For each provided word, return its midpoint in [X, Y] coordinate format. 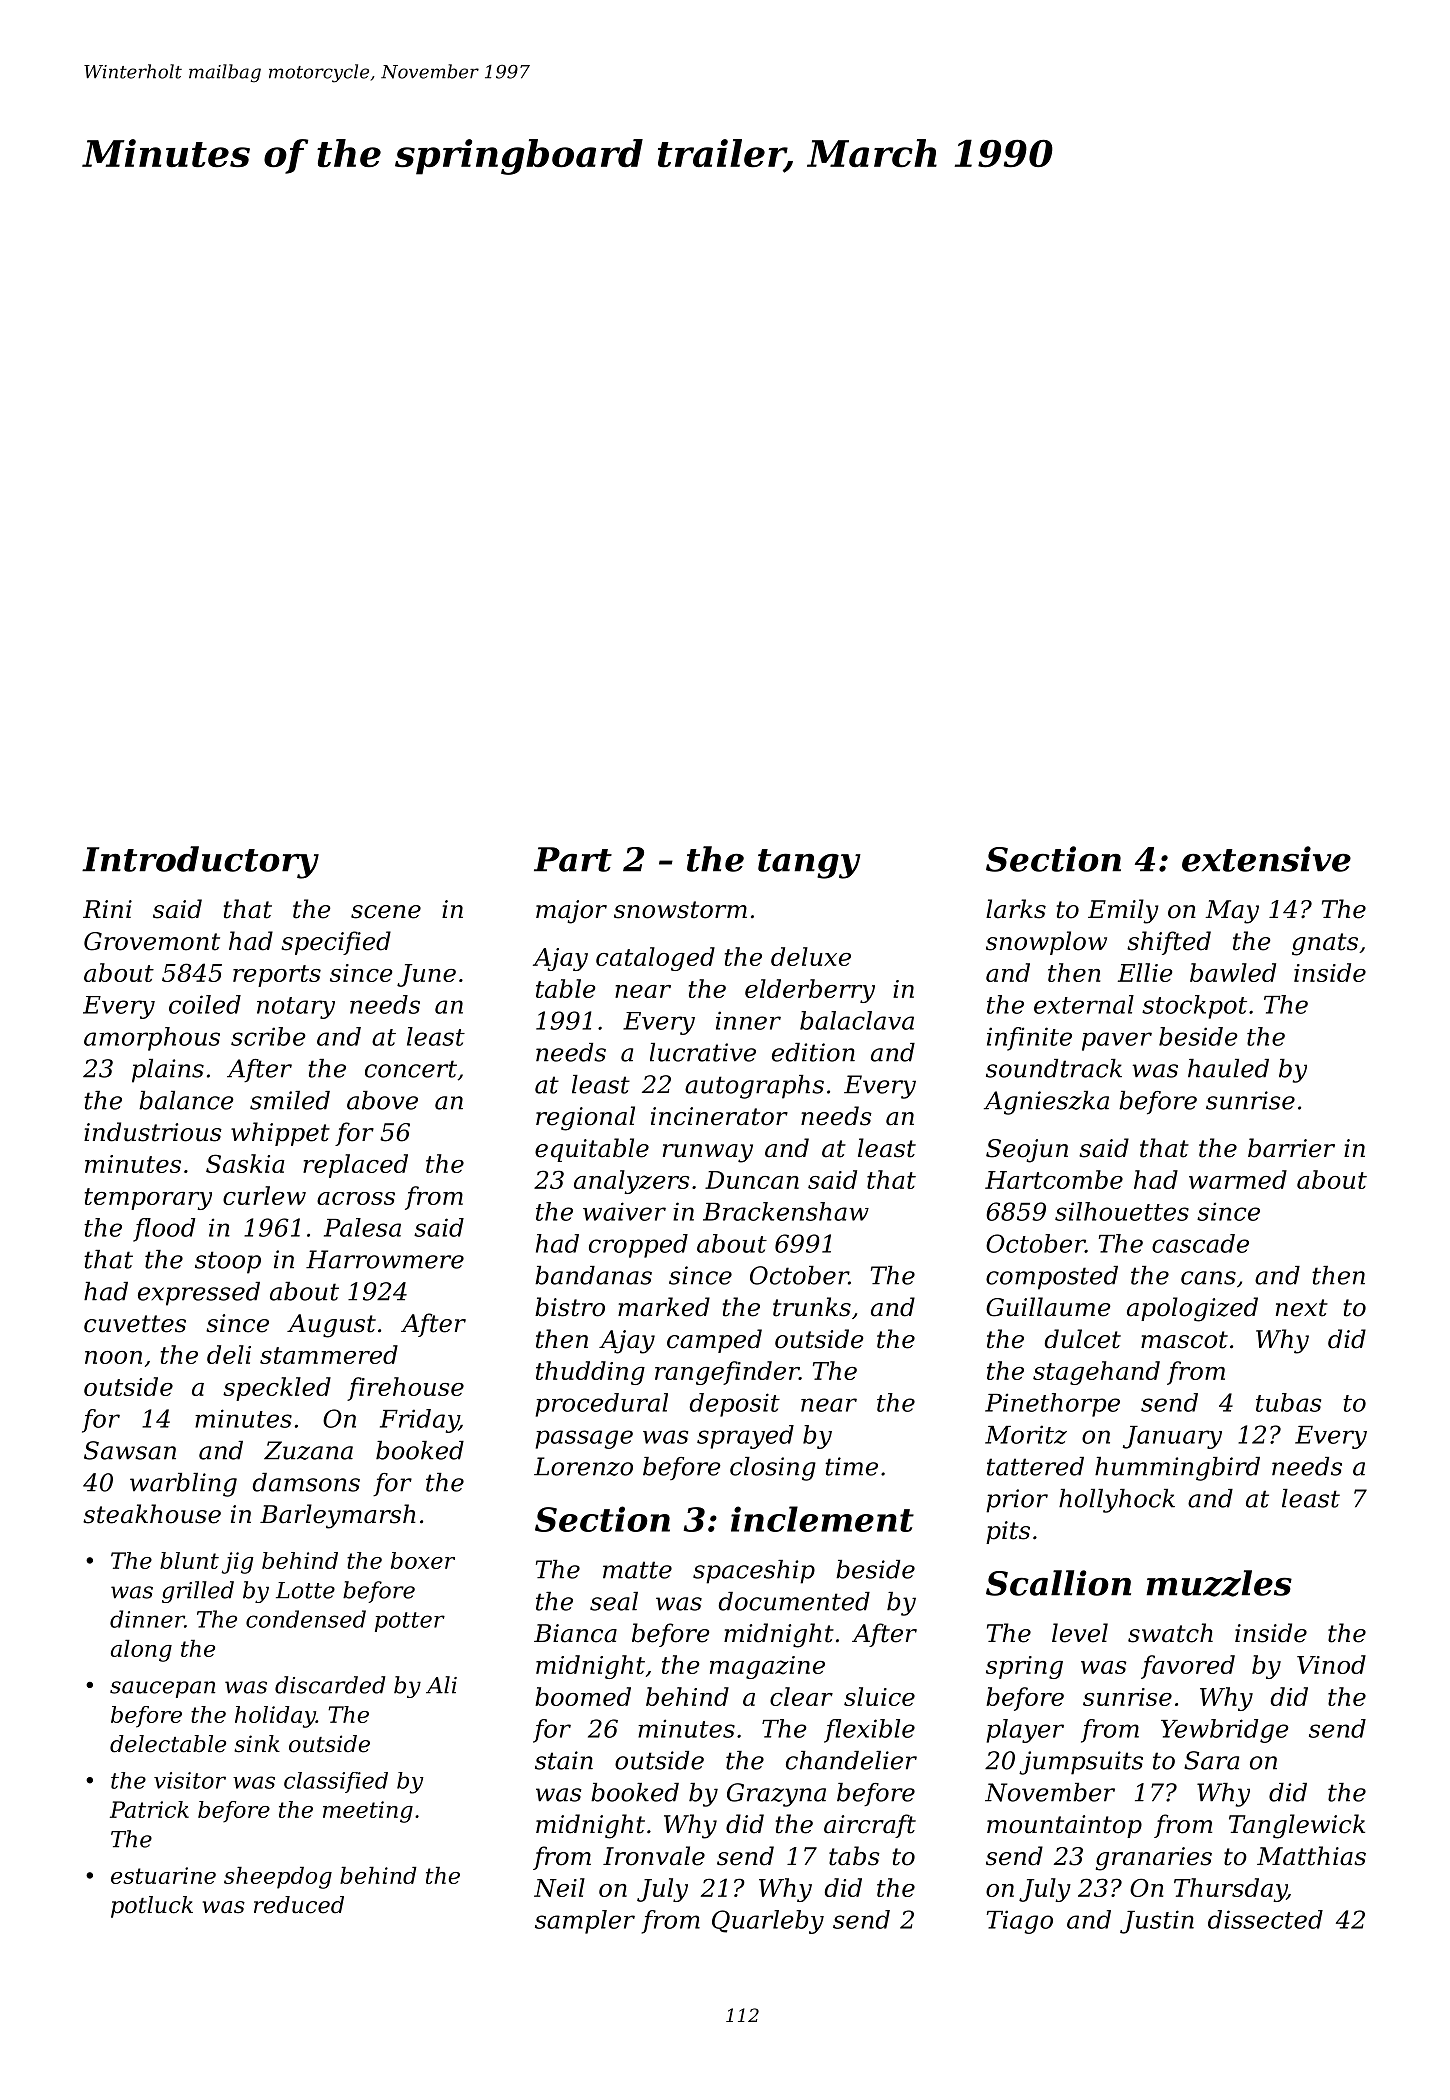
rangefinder [727, 1373]
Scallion [1058, 1583]
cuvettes [135, 1324]
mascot [1184, 1340]
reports [277, 976]
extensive [1266, 859]
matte [637, 1570]
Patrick [149, 1809]
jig [238, 1563]
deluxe [811, 956]
